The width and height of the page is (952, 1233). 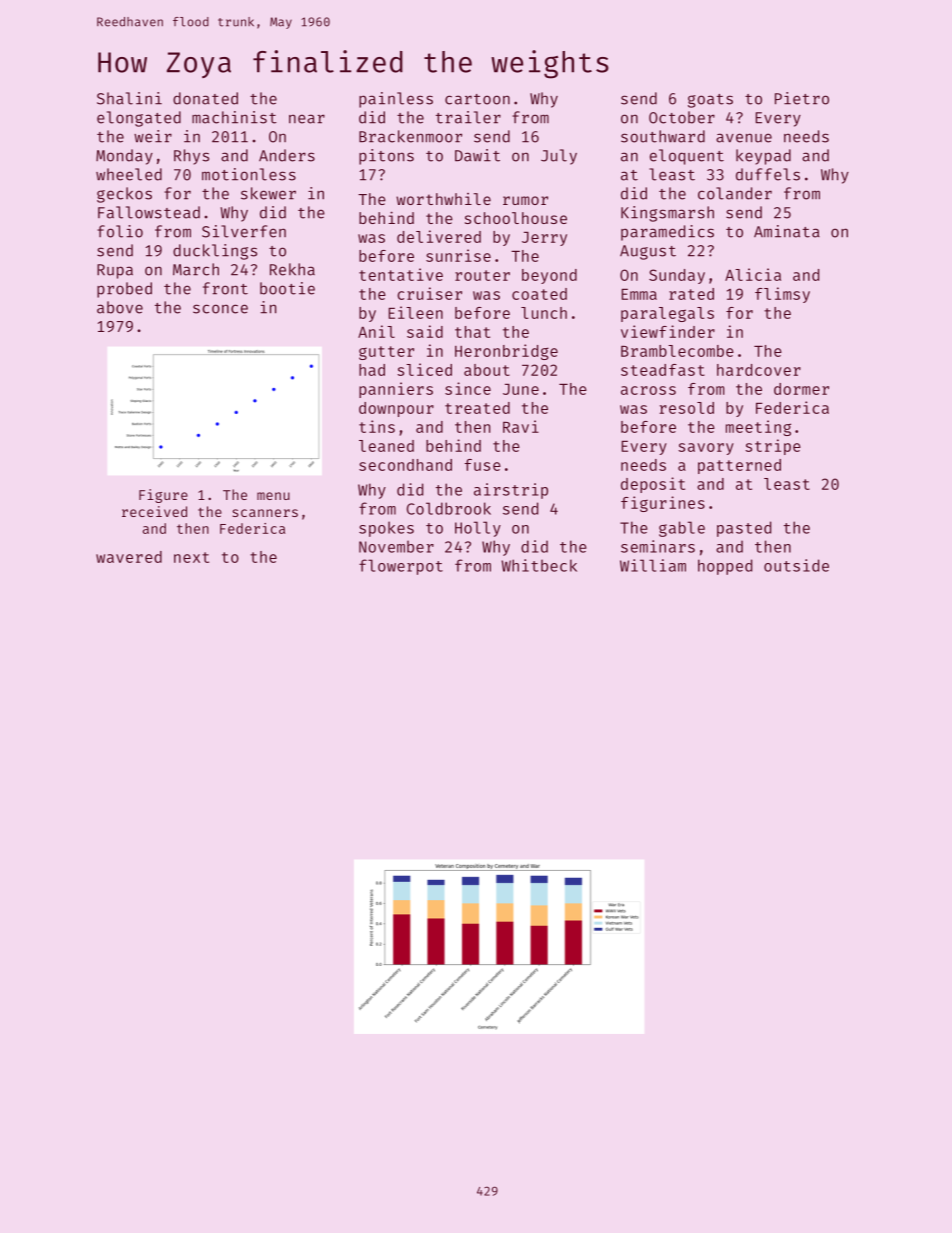 What do you see at coordinates (154, 511) in the page?
I see `received` at bounding box center [154, 511].
